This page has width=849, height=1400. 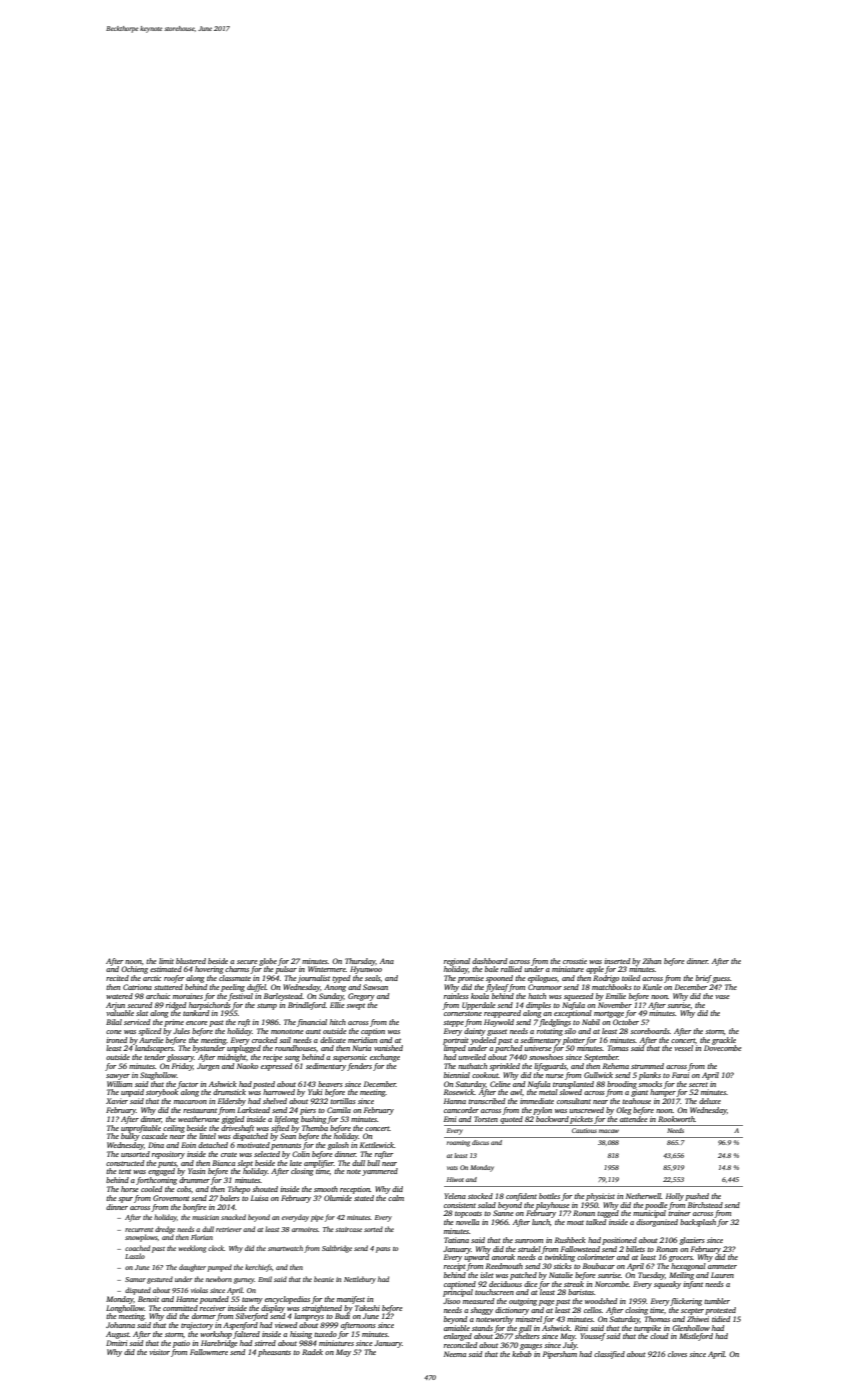 I want to click on dormer, so click(x=204, y=1316).
